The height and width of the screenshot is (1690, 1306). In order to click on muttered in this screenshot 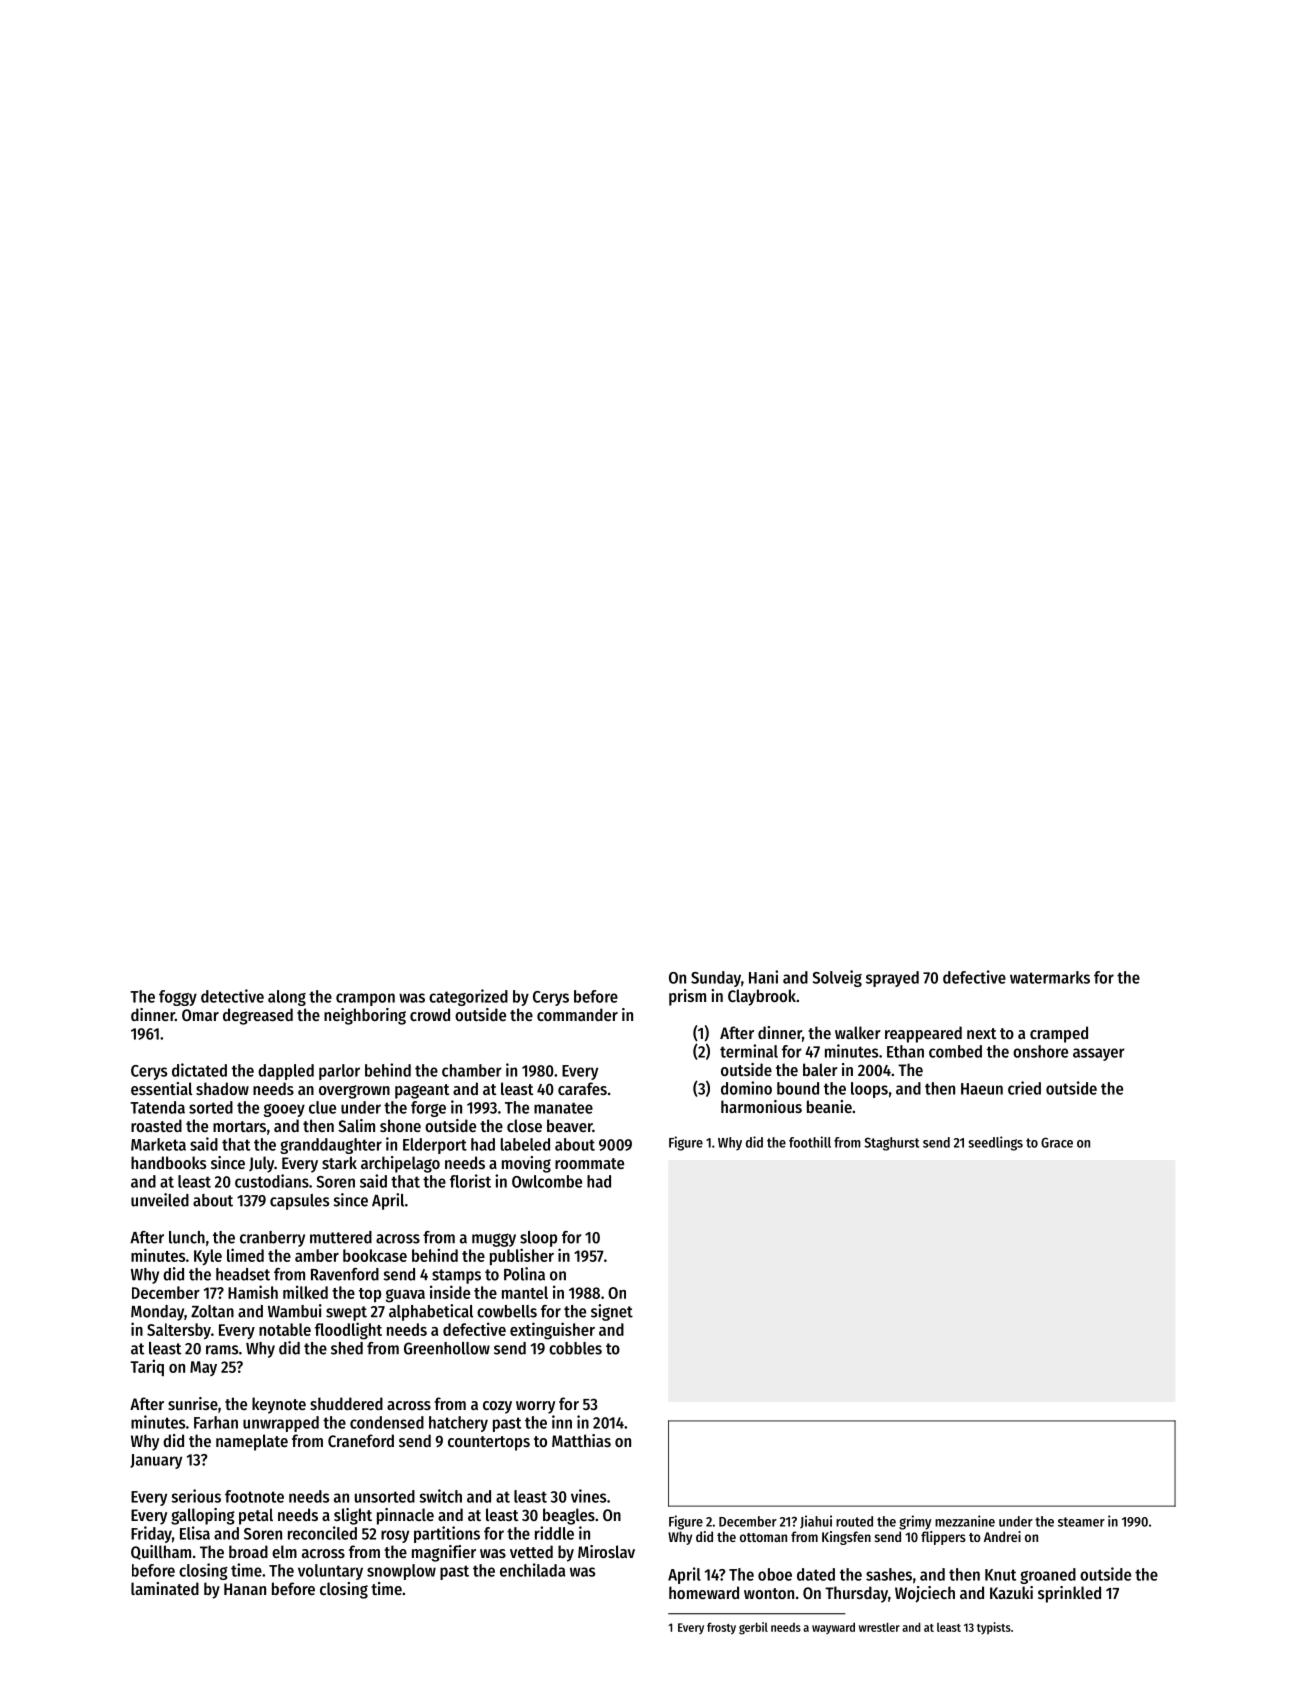, I will do `click(341, 1237)`.
